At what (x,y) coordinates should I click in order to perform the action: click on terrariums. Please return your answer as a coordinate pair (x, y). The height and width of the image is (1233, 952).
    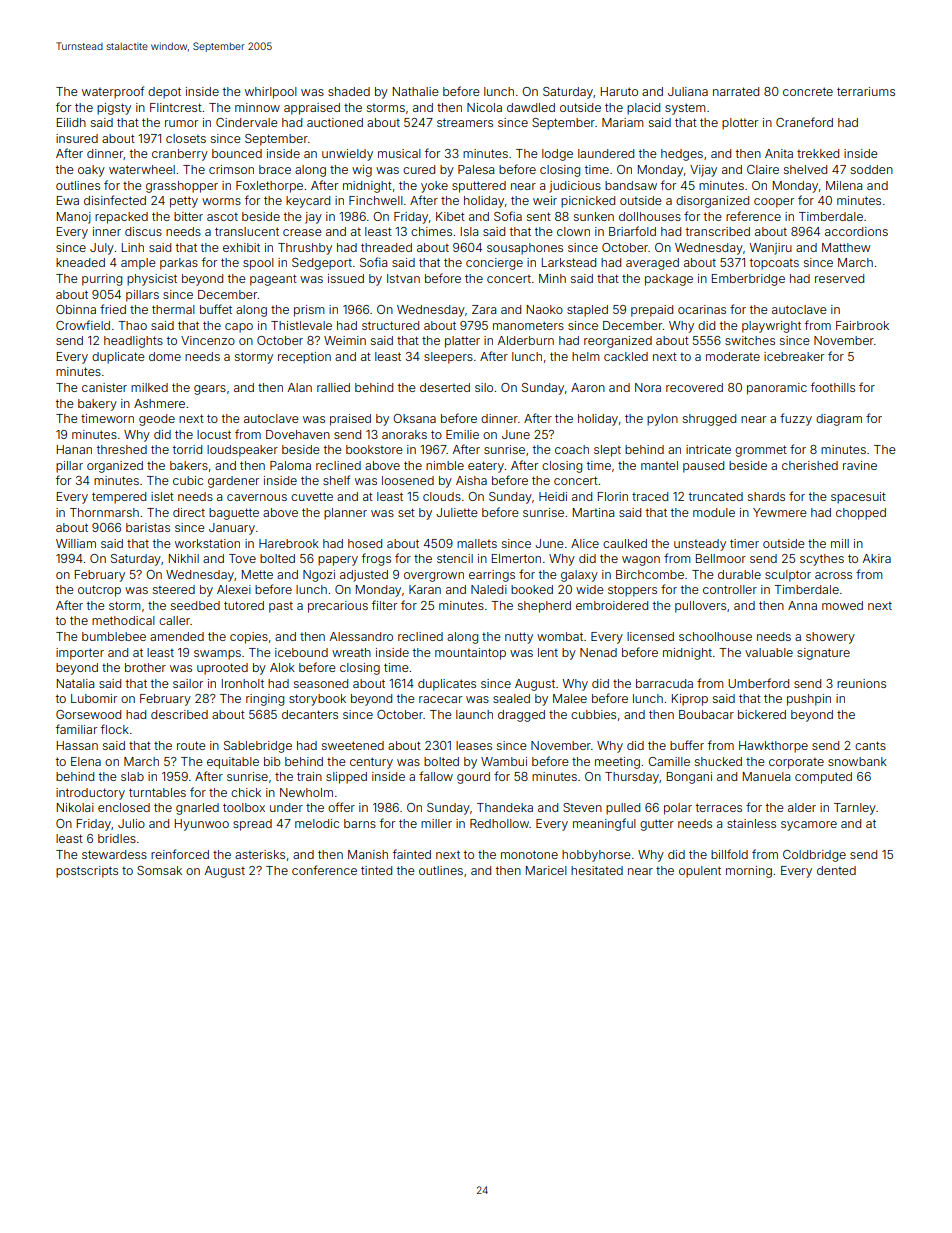
    Looking at the image, I should click on (866, 91).
